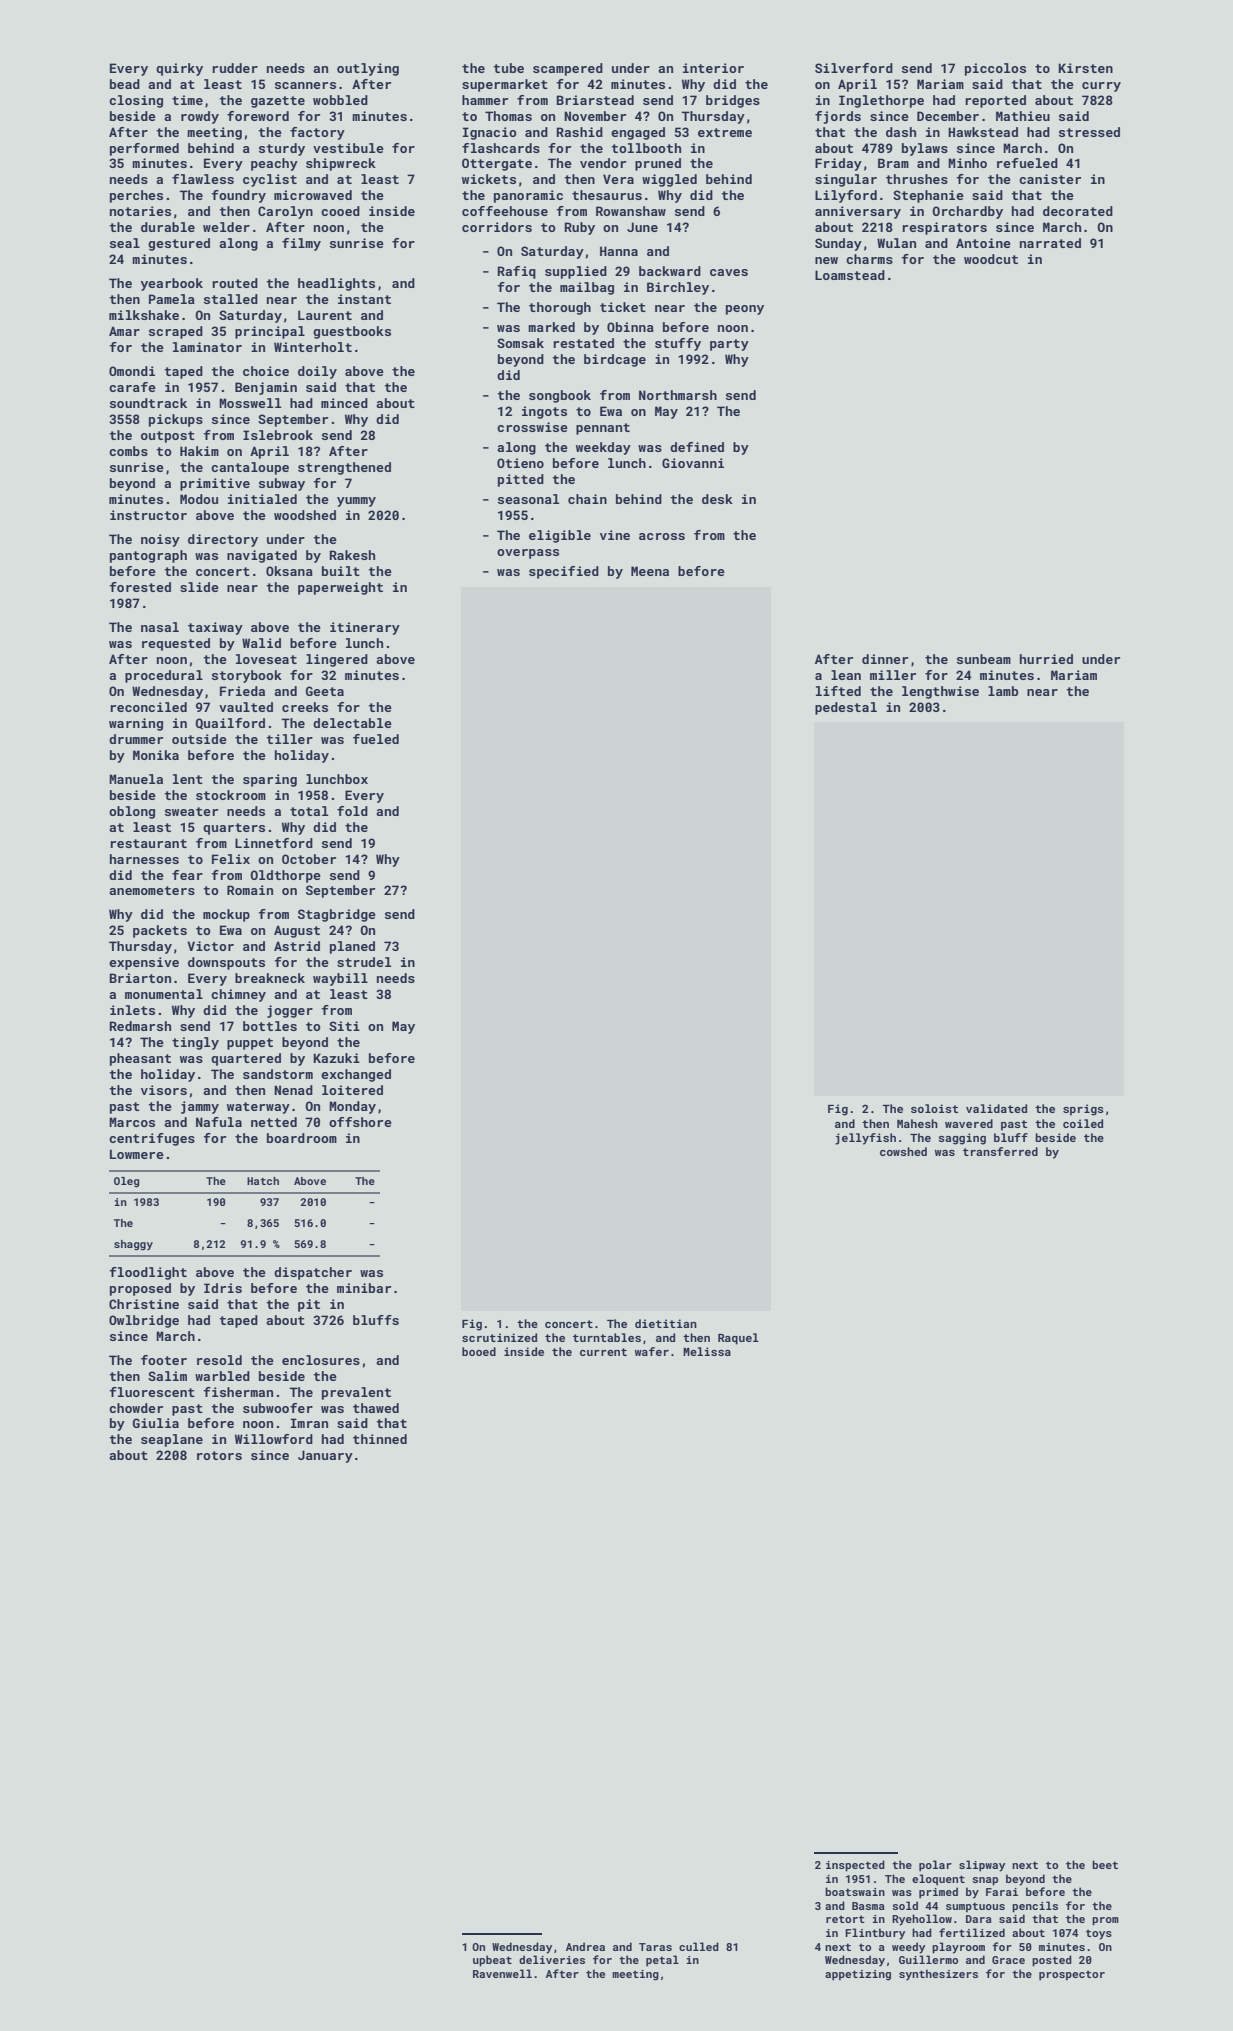 Image resolution: width=1233 pixels, height=2031 pixels. Describe the element at coordinates (128, 451) in the document. I see `combs` at that location.
